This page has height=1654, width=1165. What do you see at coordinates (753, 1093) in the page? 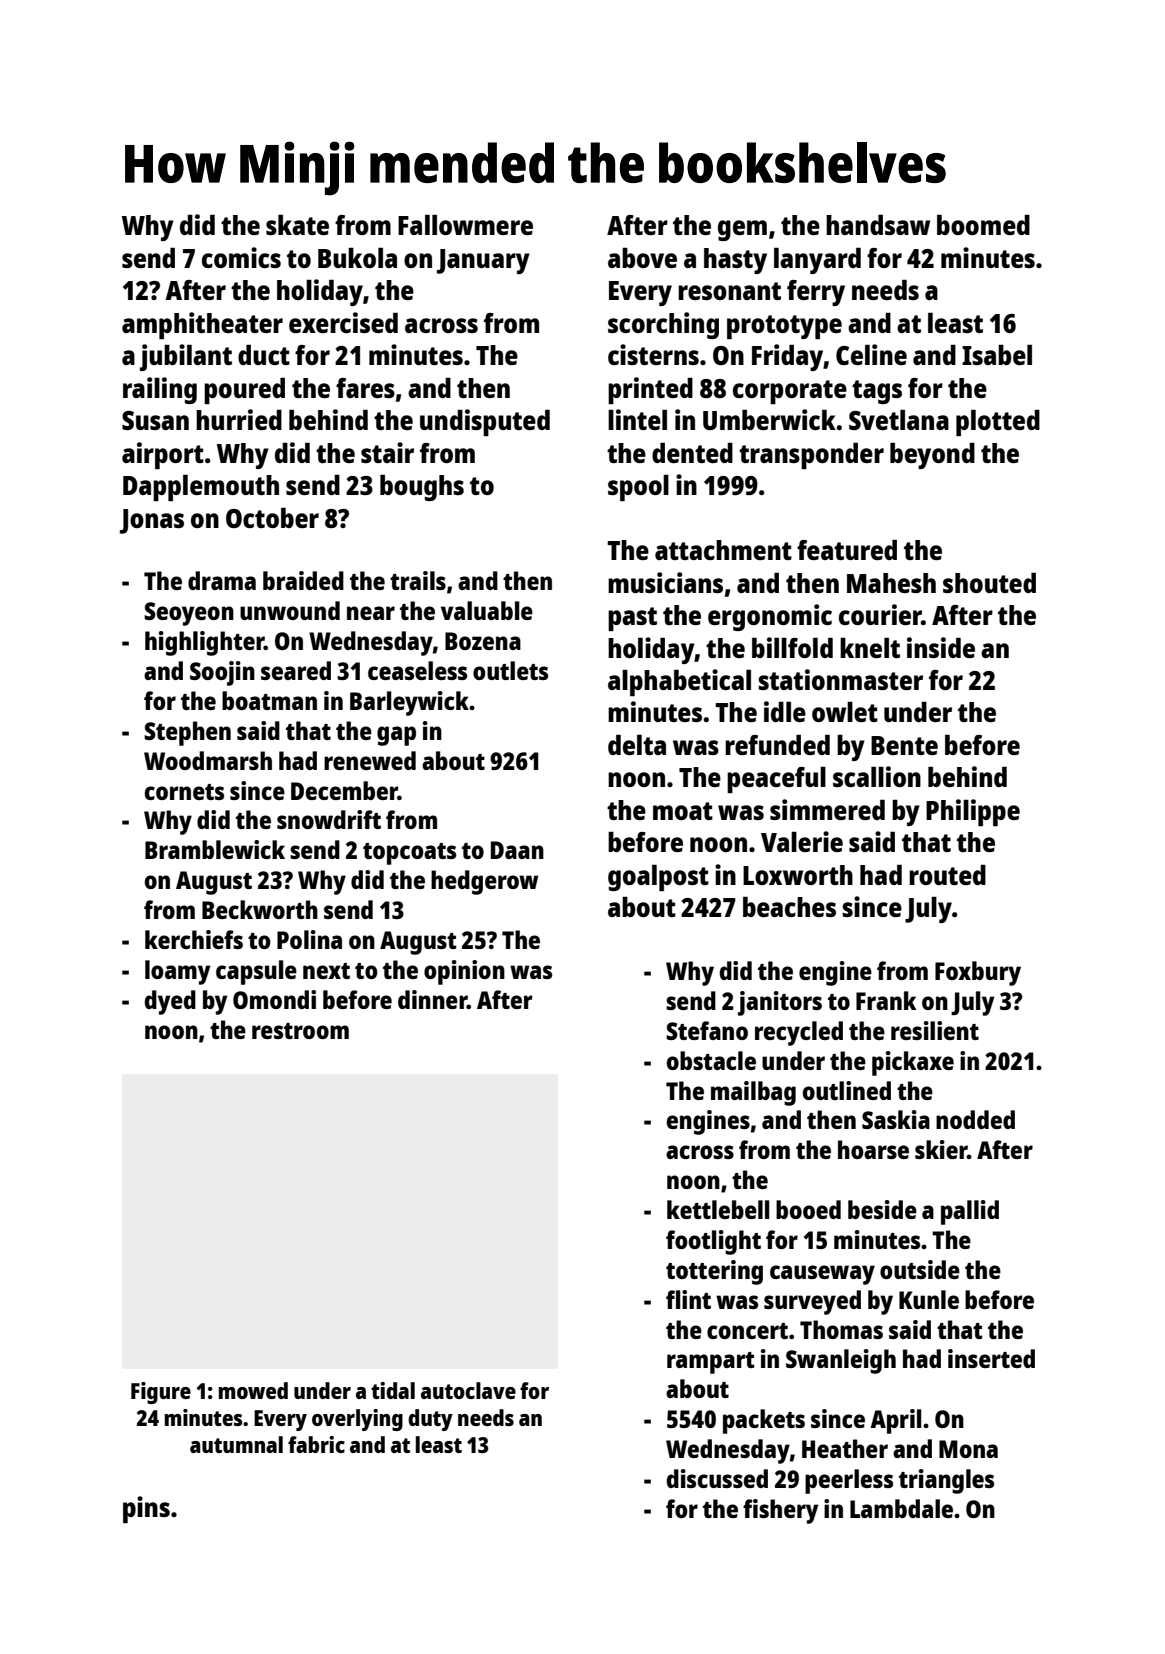
I see `mailbag` at bounding box center [753, 1093].
